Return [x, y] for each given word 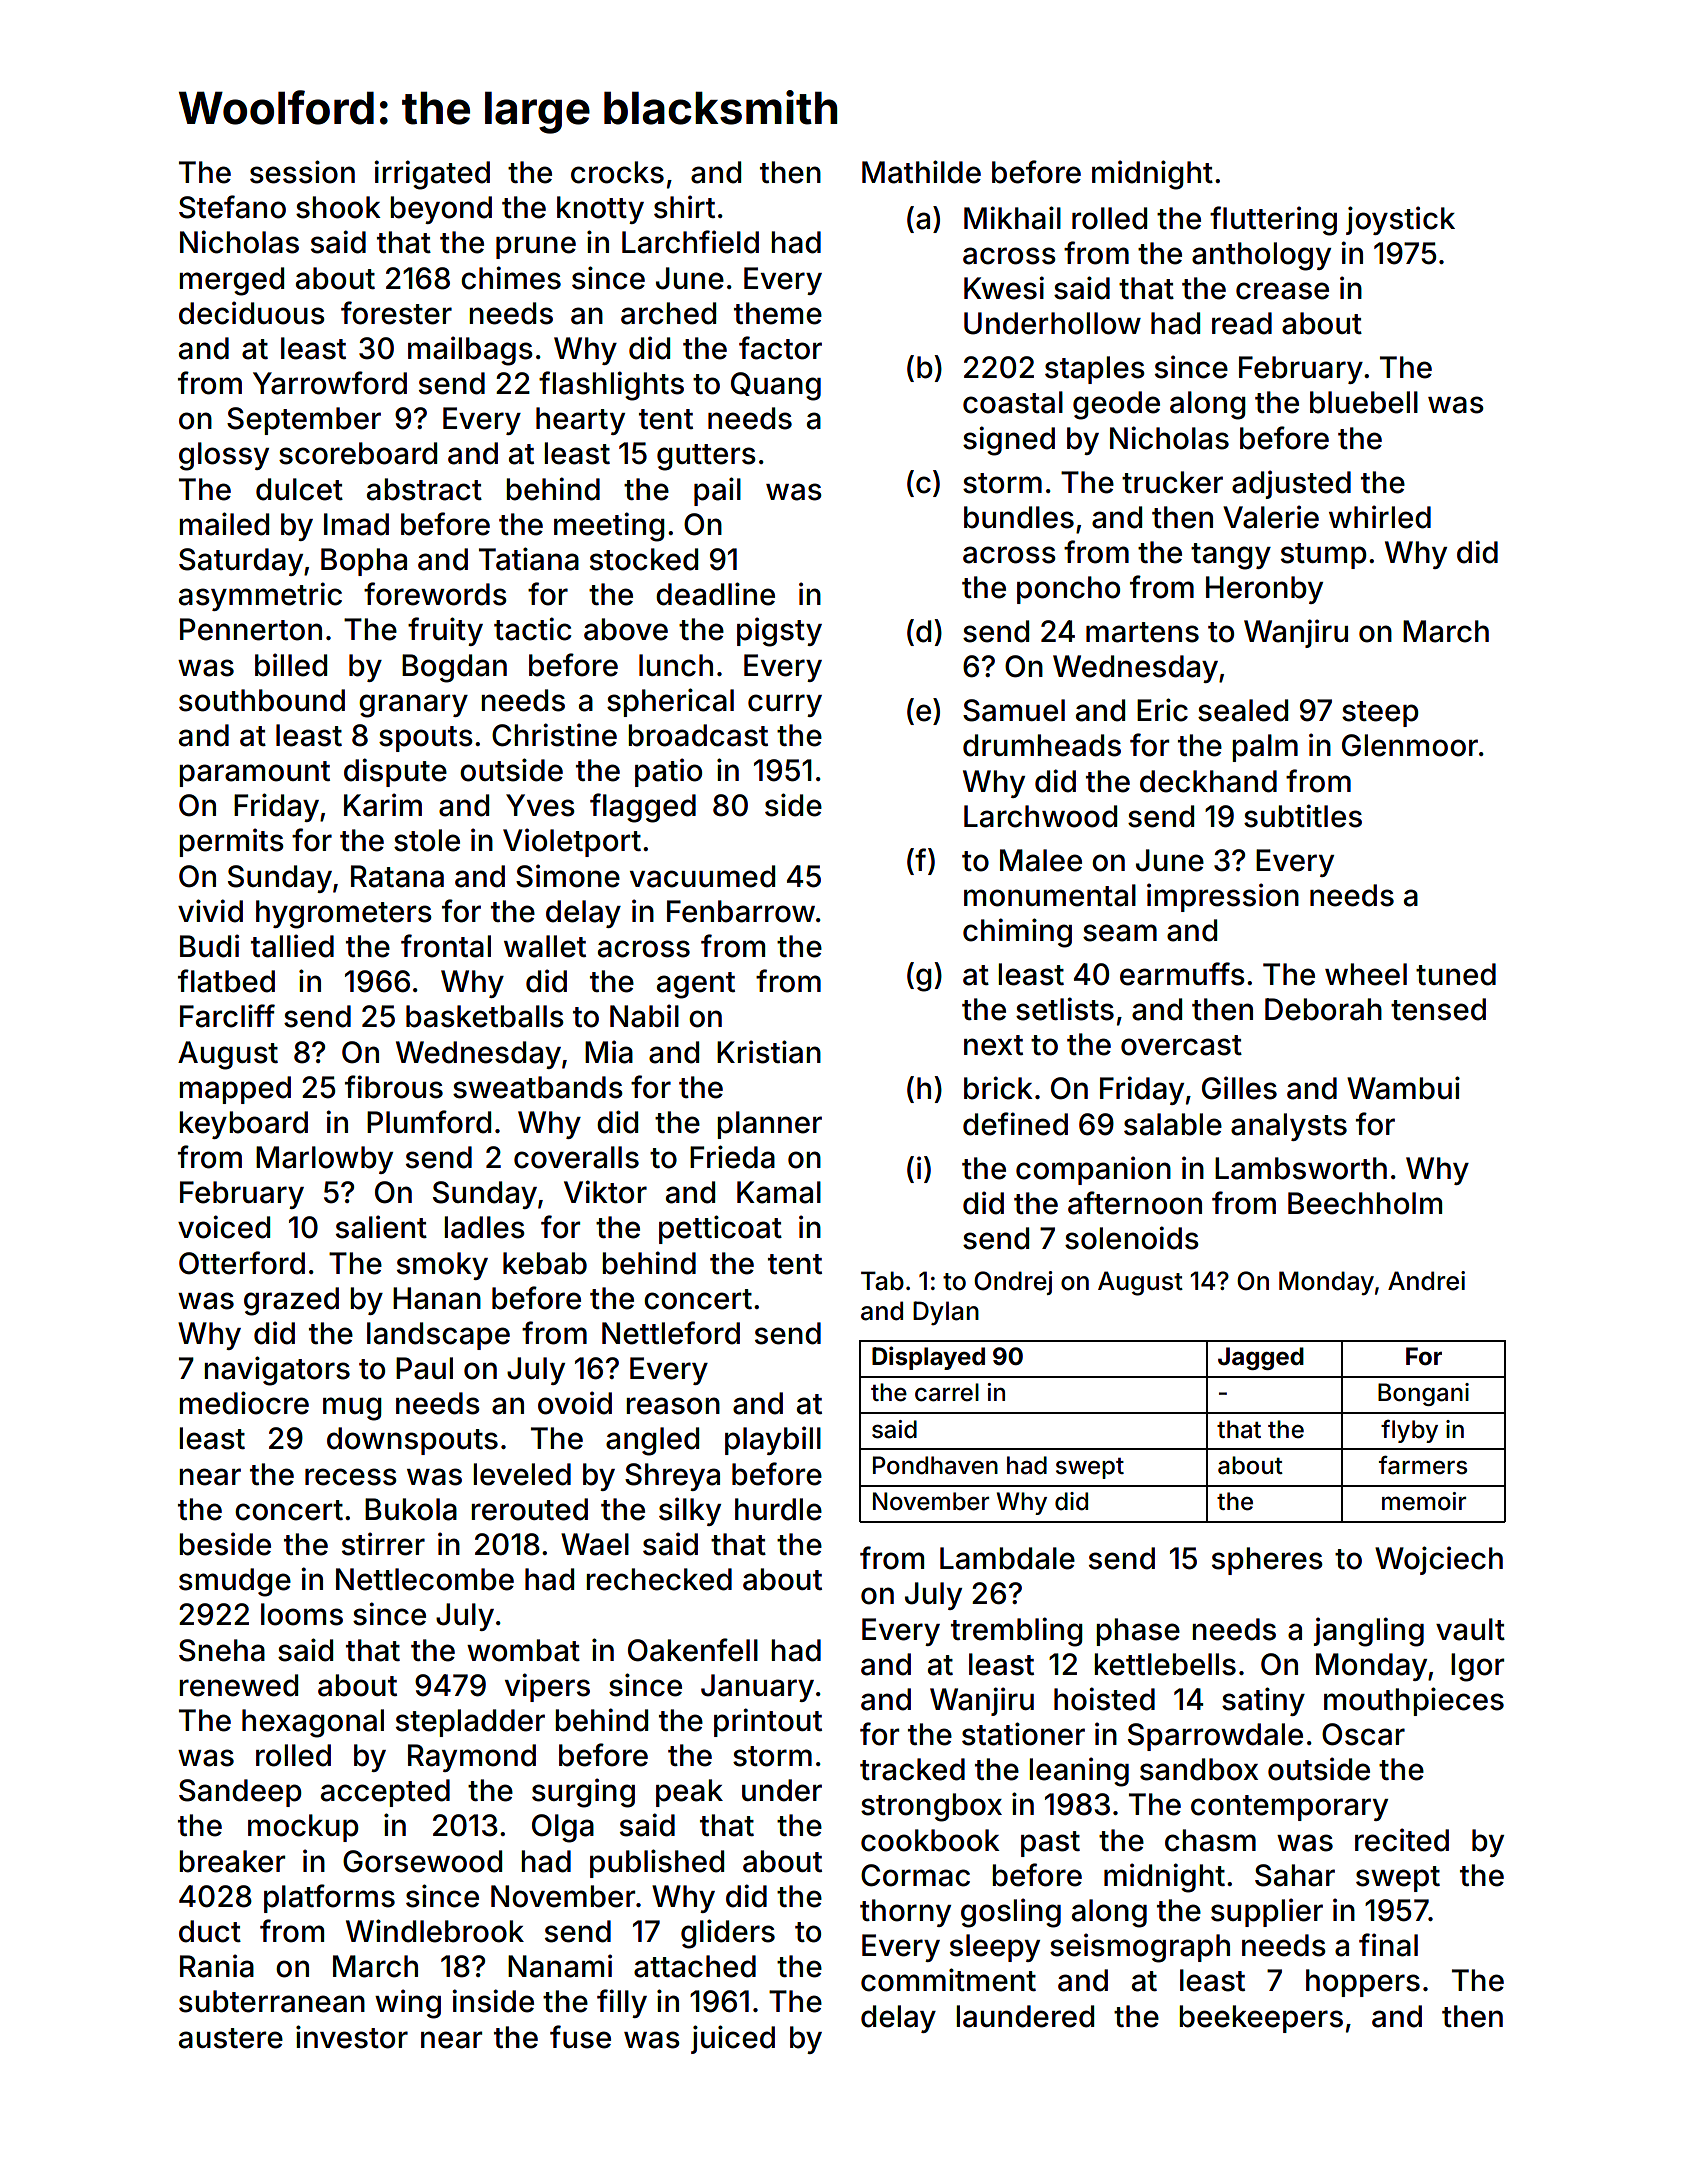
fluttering [1273, 221]
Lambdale [1007, 1558]
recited [1402, 1840]
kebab [545, 1263]
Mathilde [921, 172]
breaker [232, 1861]
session [302, 172]
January [757, 1688]
